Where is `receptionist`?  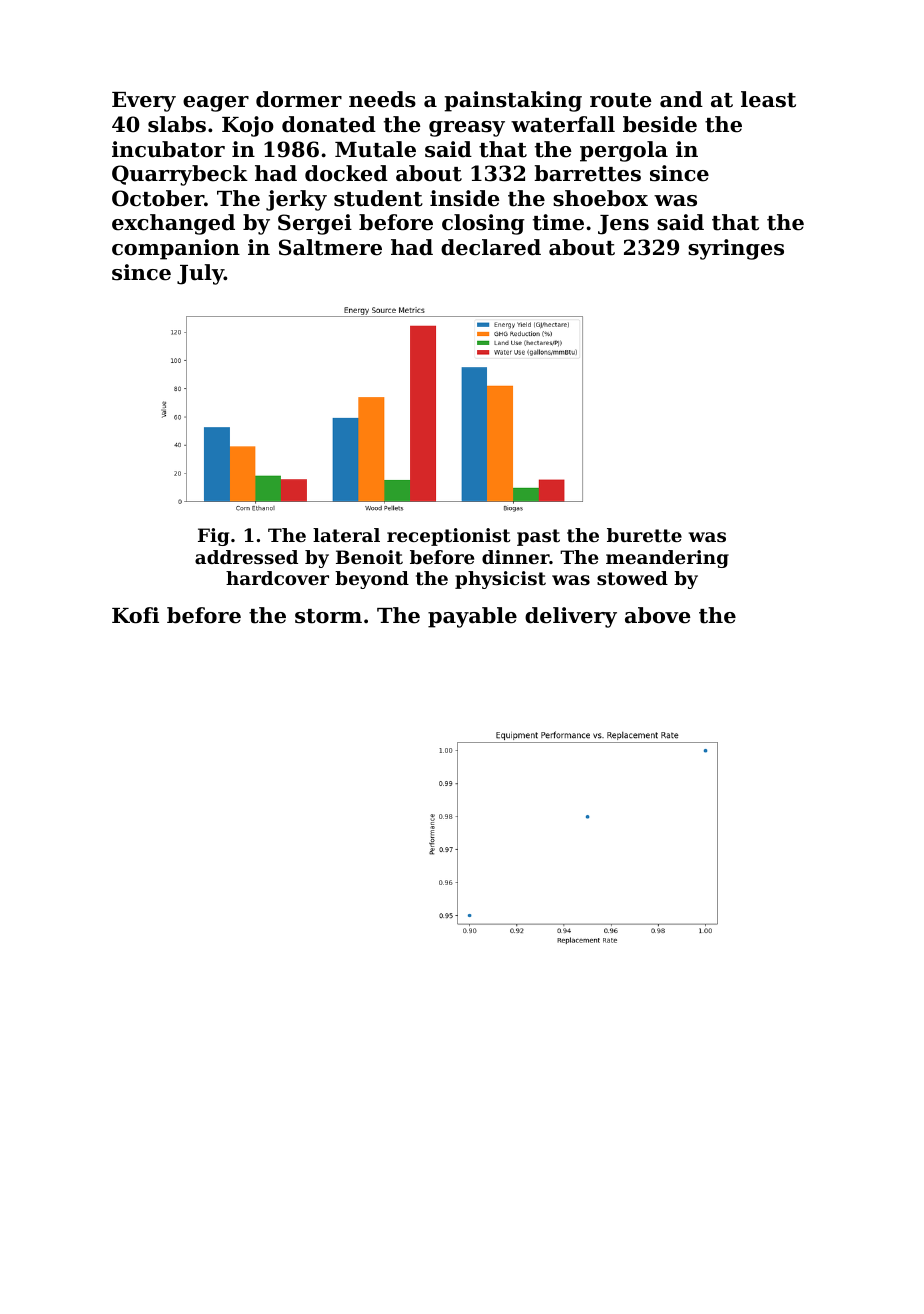 receptionist is located at coordinates (448, 537).
